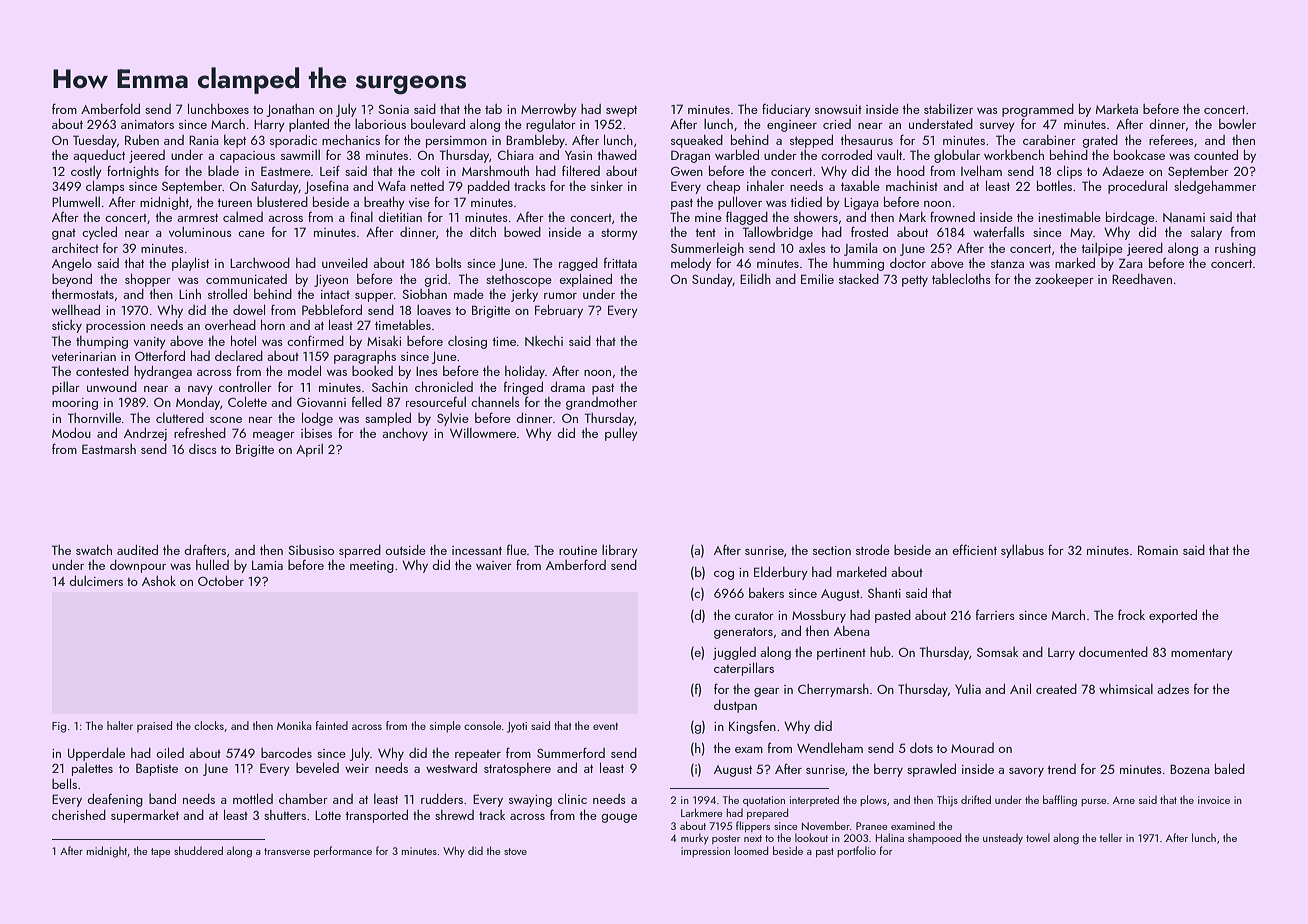 Image resolution: width=1308 pixels, height=924 pixels. I want to click on Sunday, so click(712, 280).
